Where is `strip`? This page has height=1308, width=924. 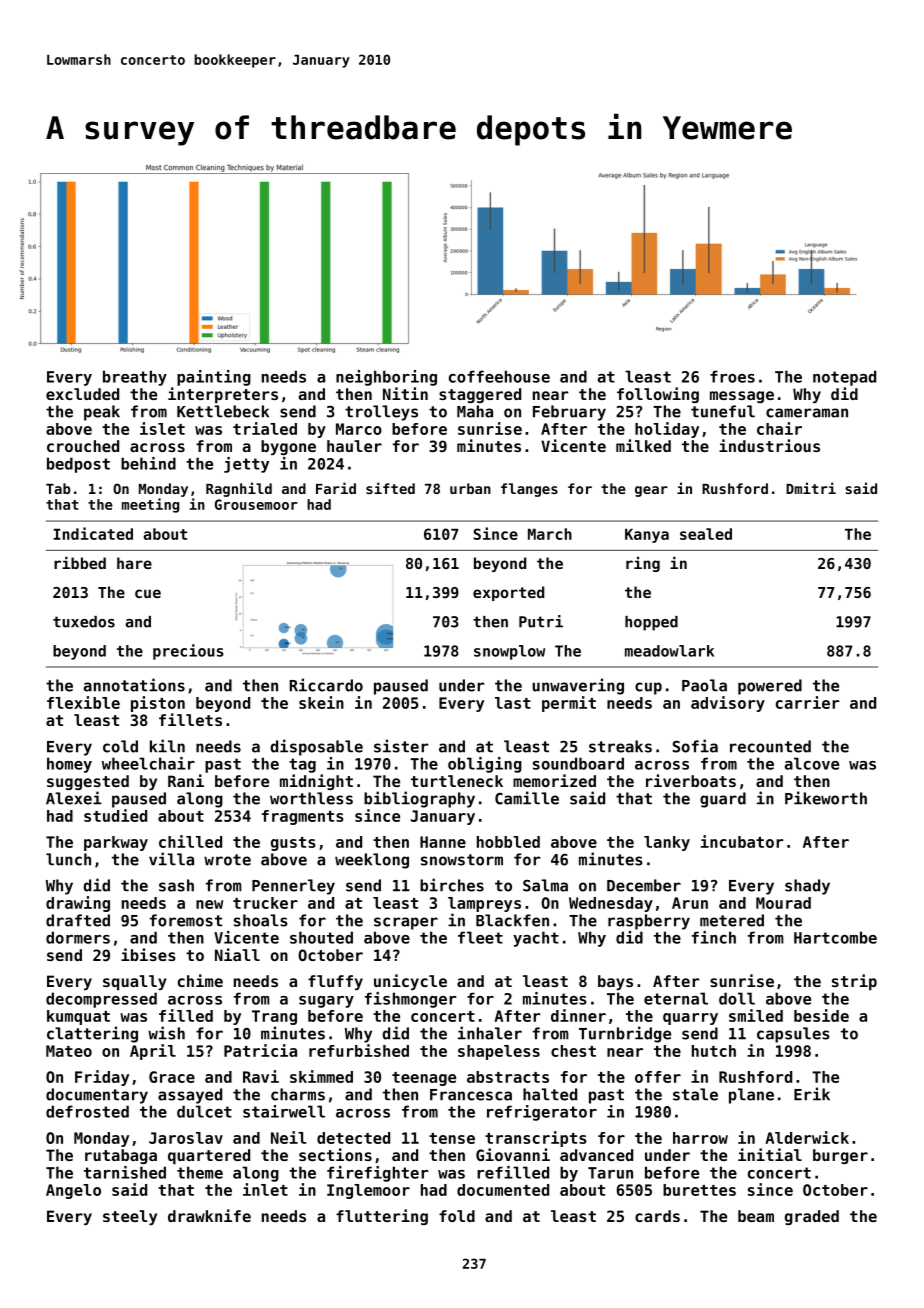
strip is located at coordinates (854, 982).
